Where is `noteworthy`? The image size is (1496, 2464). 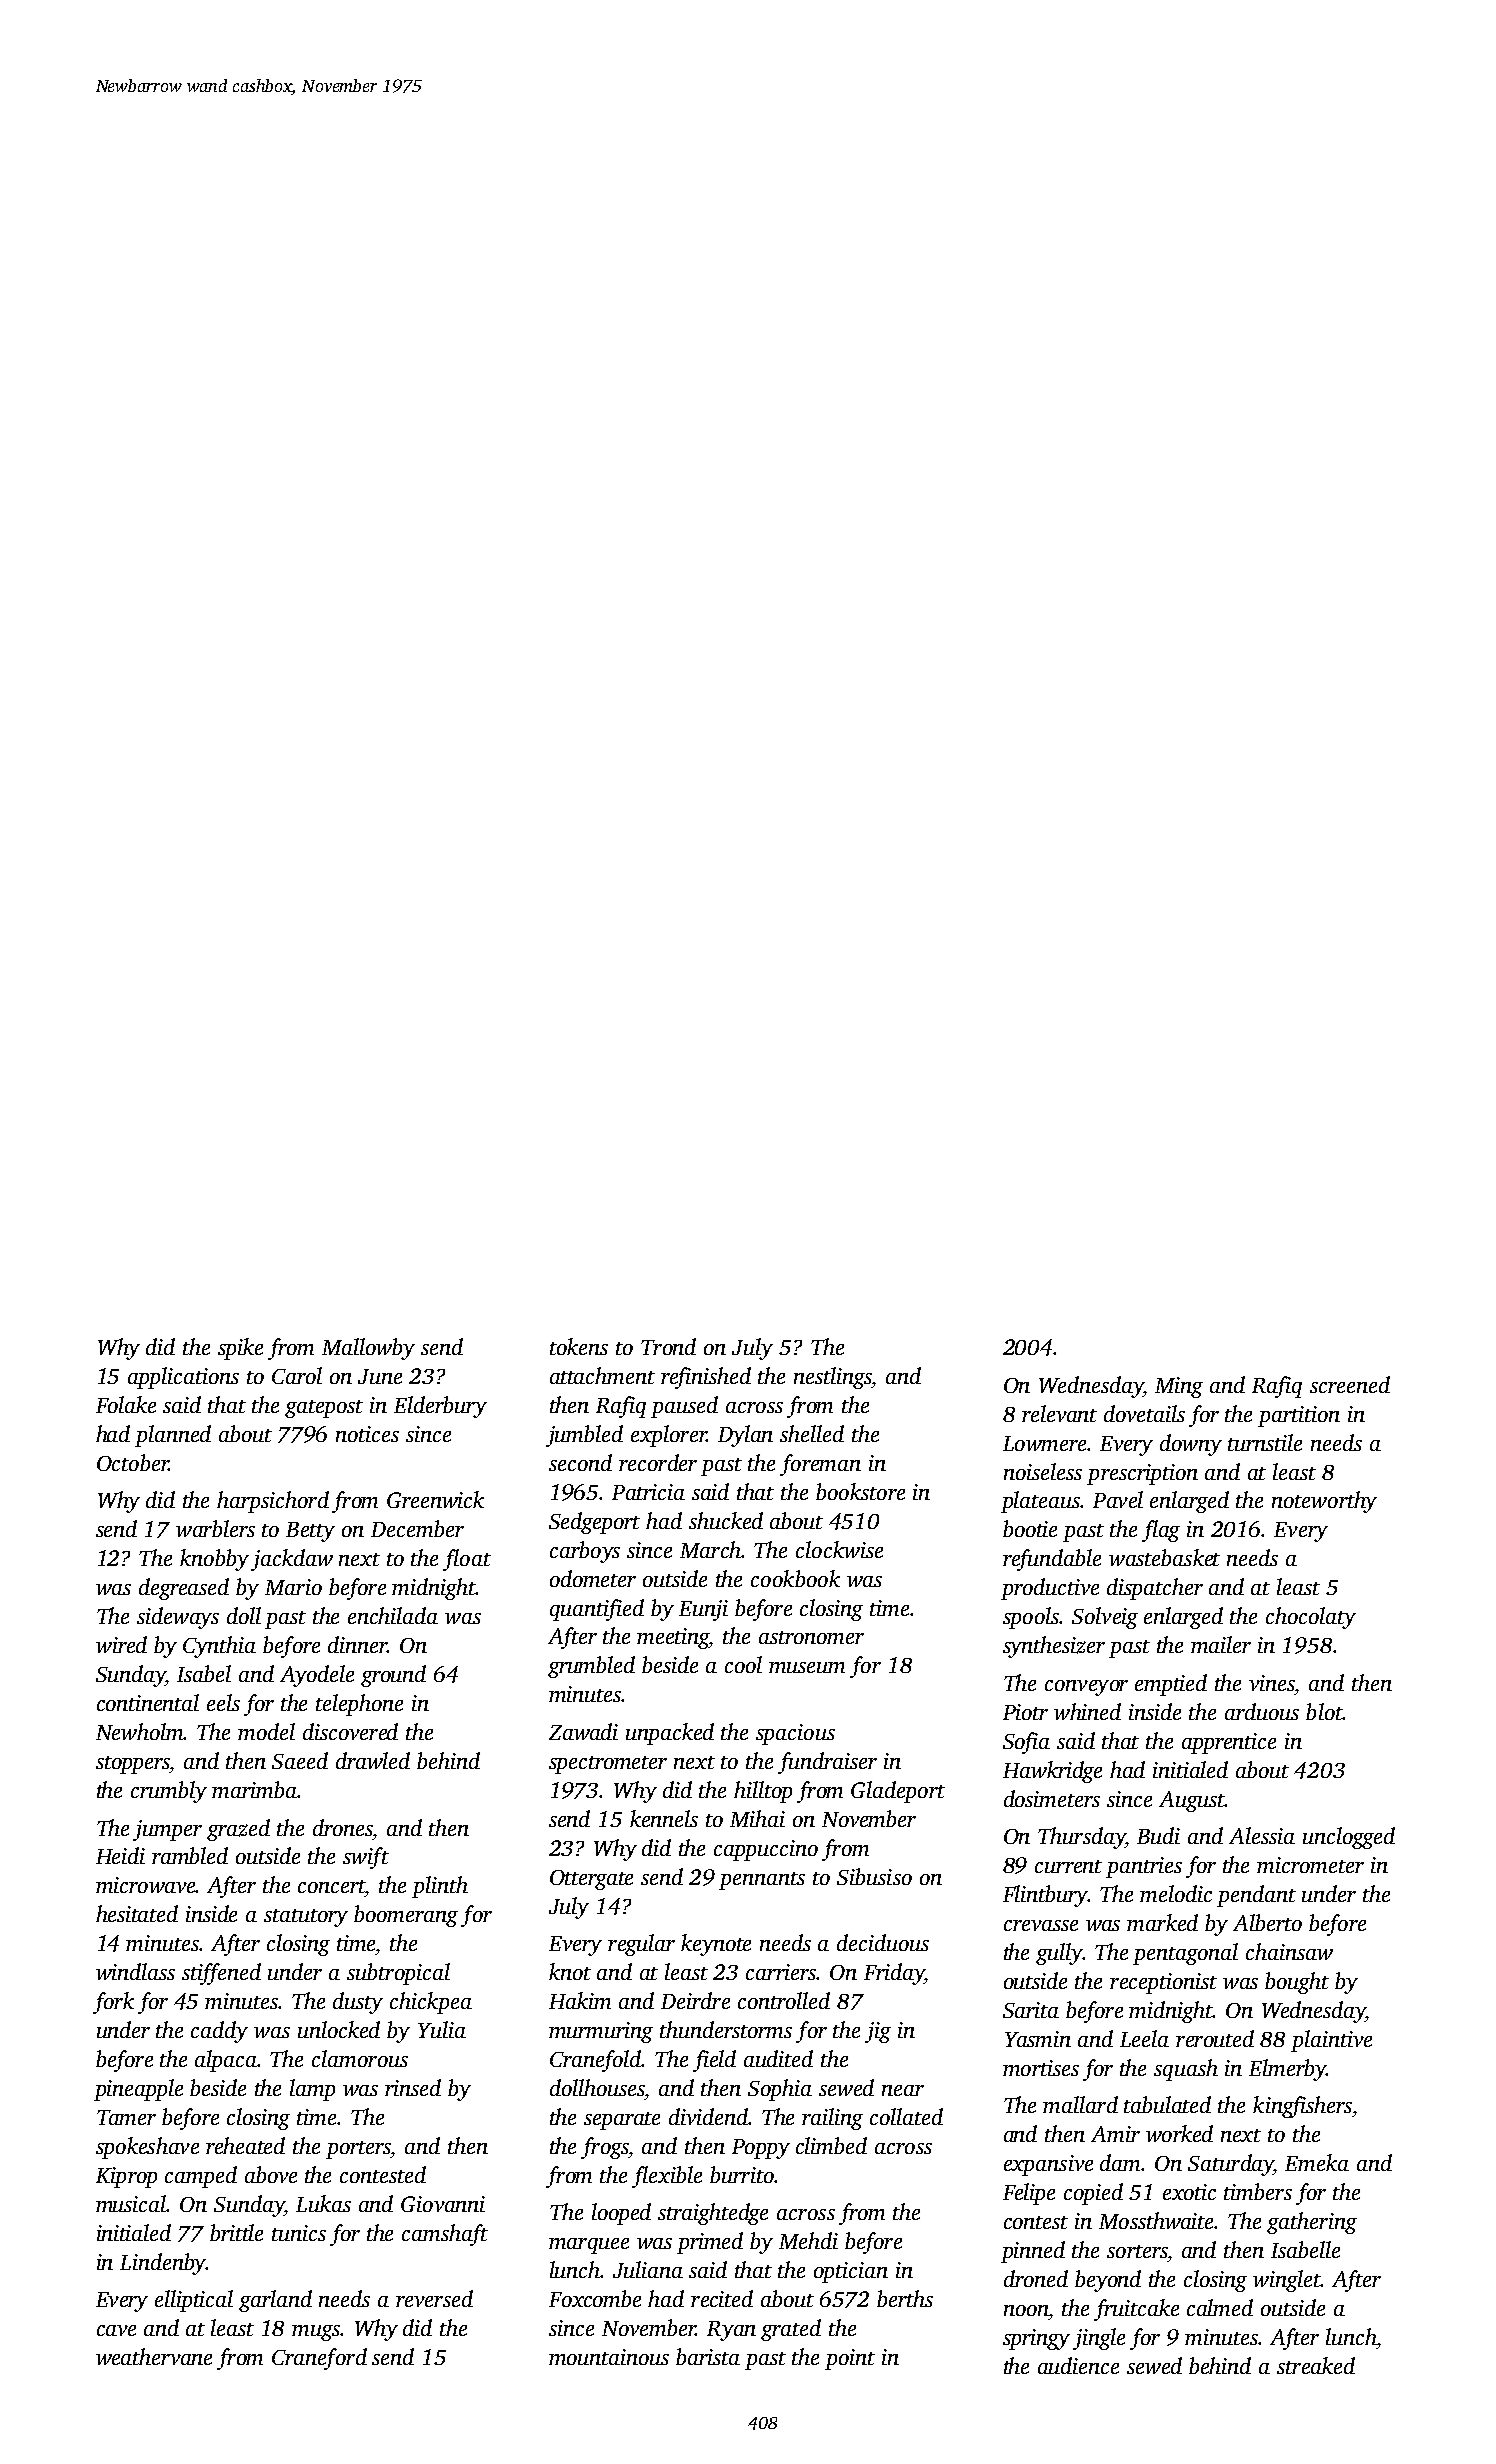 noteworthy is located at coordinates (1324, 1502).
